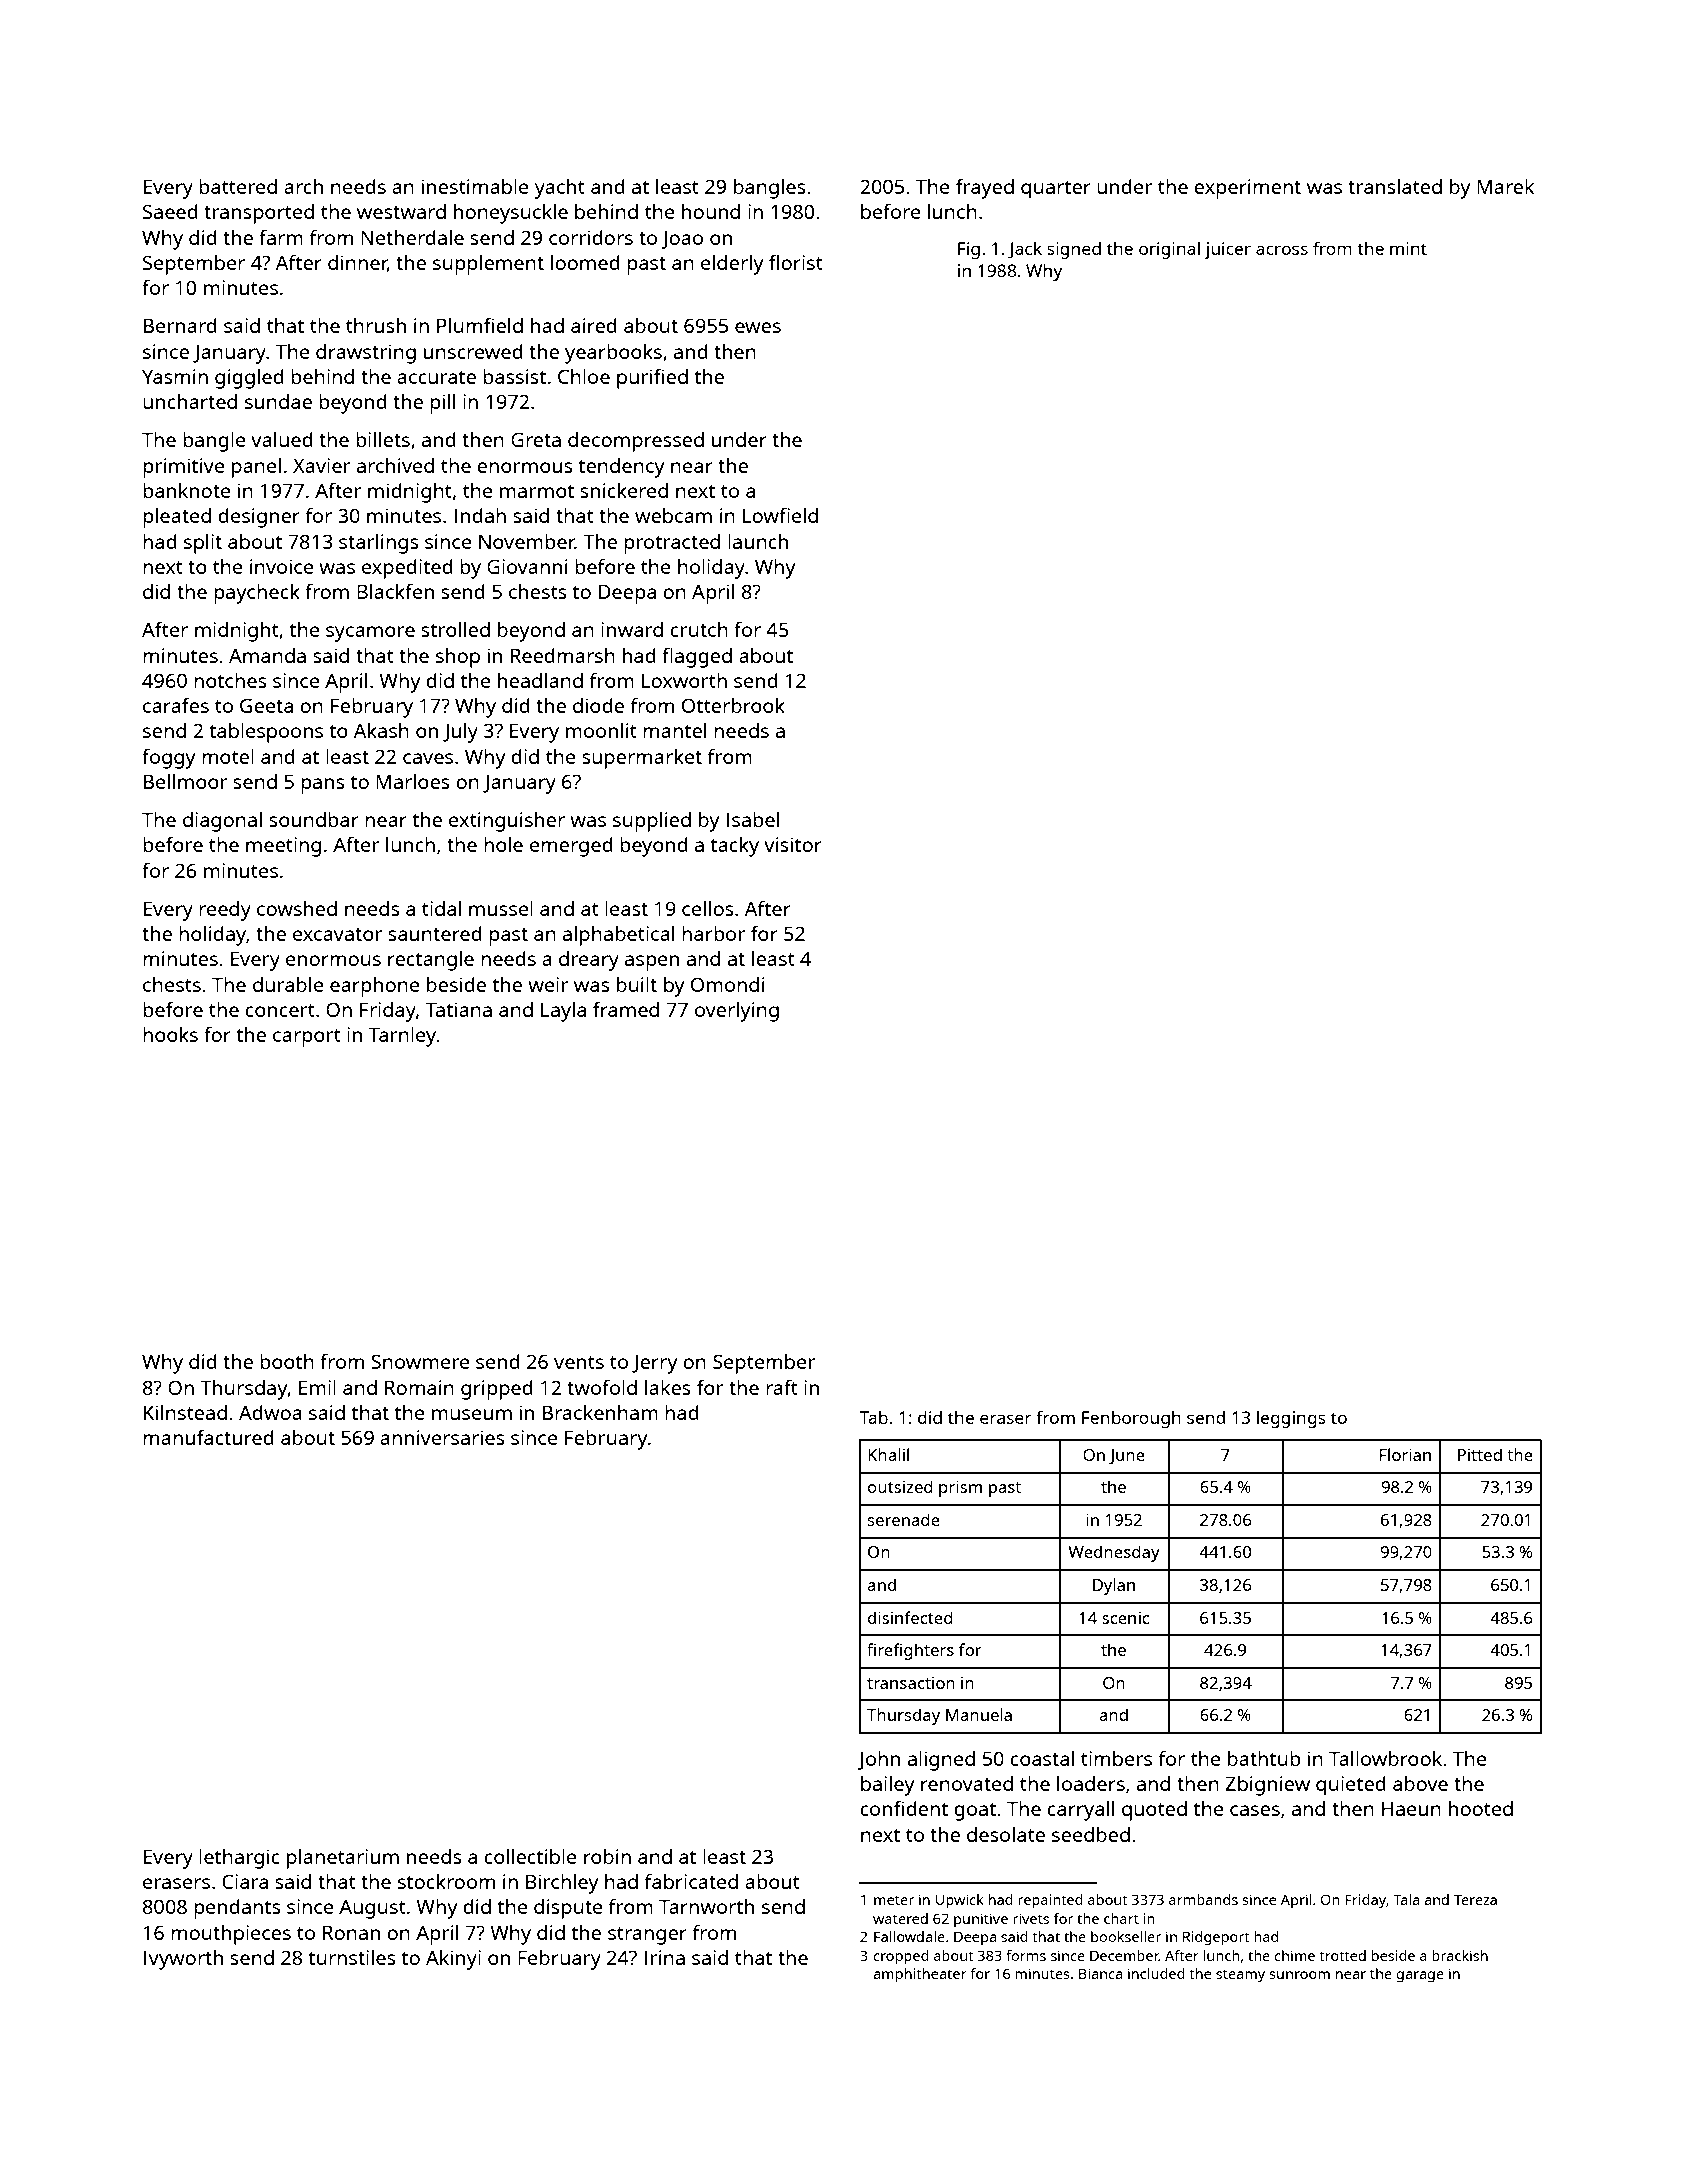  What do you see at coordinates (560, 189) in the page?
I see `yacht` at bounding box center [560, 189].
